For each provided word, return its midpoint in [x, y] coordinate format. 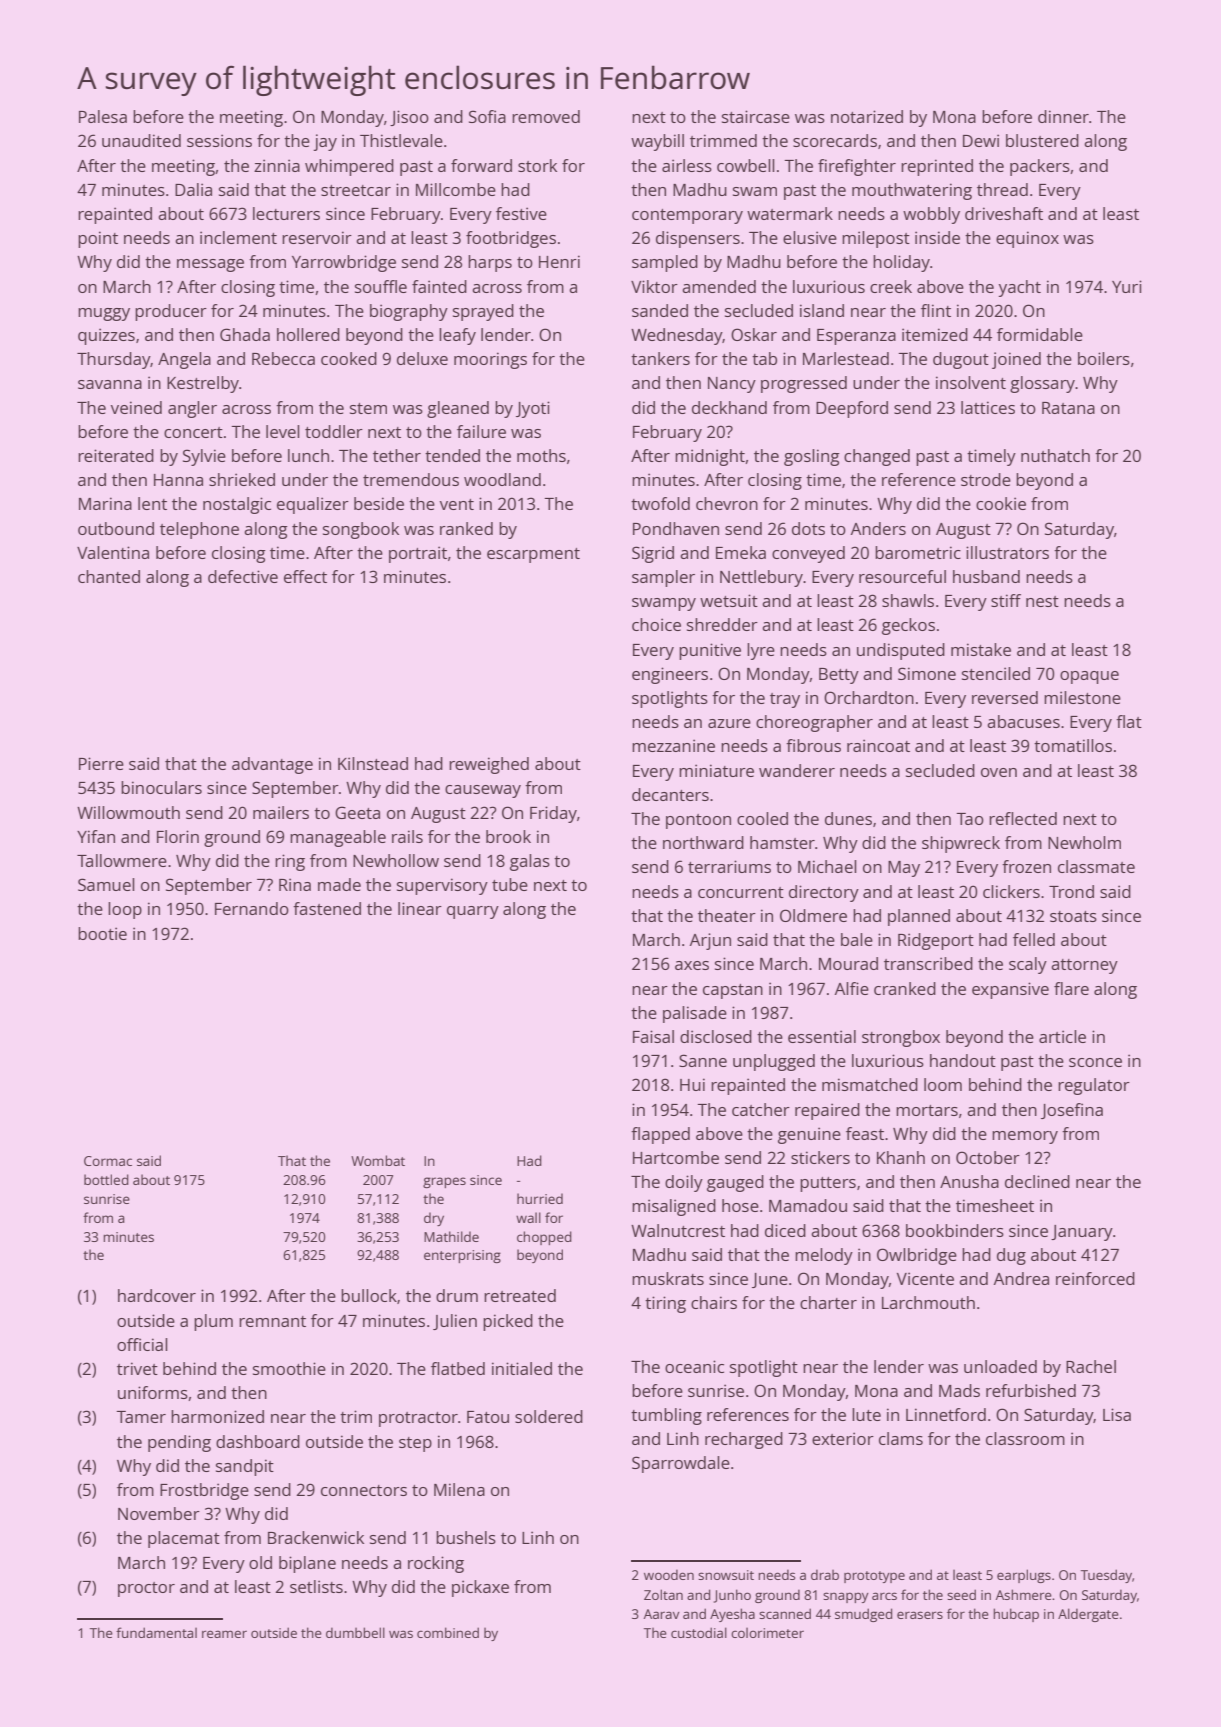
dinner [1063, 116]
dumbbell [355, 1632]
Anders [878, 528]
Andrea [1021, 1278]
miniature [716, 770]
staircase [756, 116]
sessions [219, 140]
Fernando [252, 908]
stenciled [996, 673]
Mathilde [451, 1236]
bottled [106, 1179]
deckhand [729, 407]
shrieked [242, 479]
